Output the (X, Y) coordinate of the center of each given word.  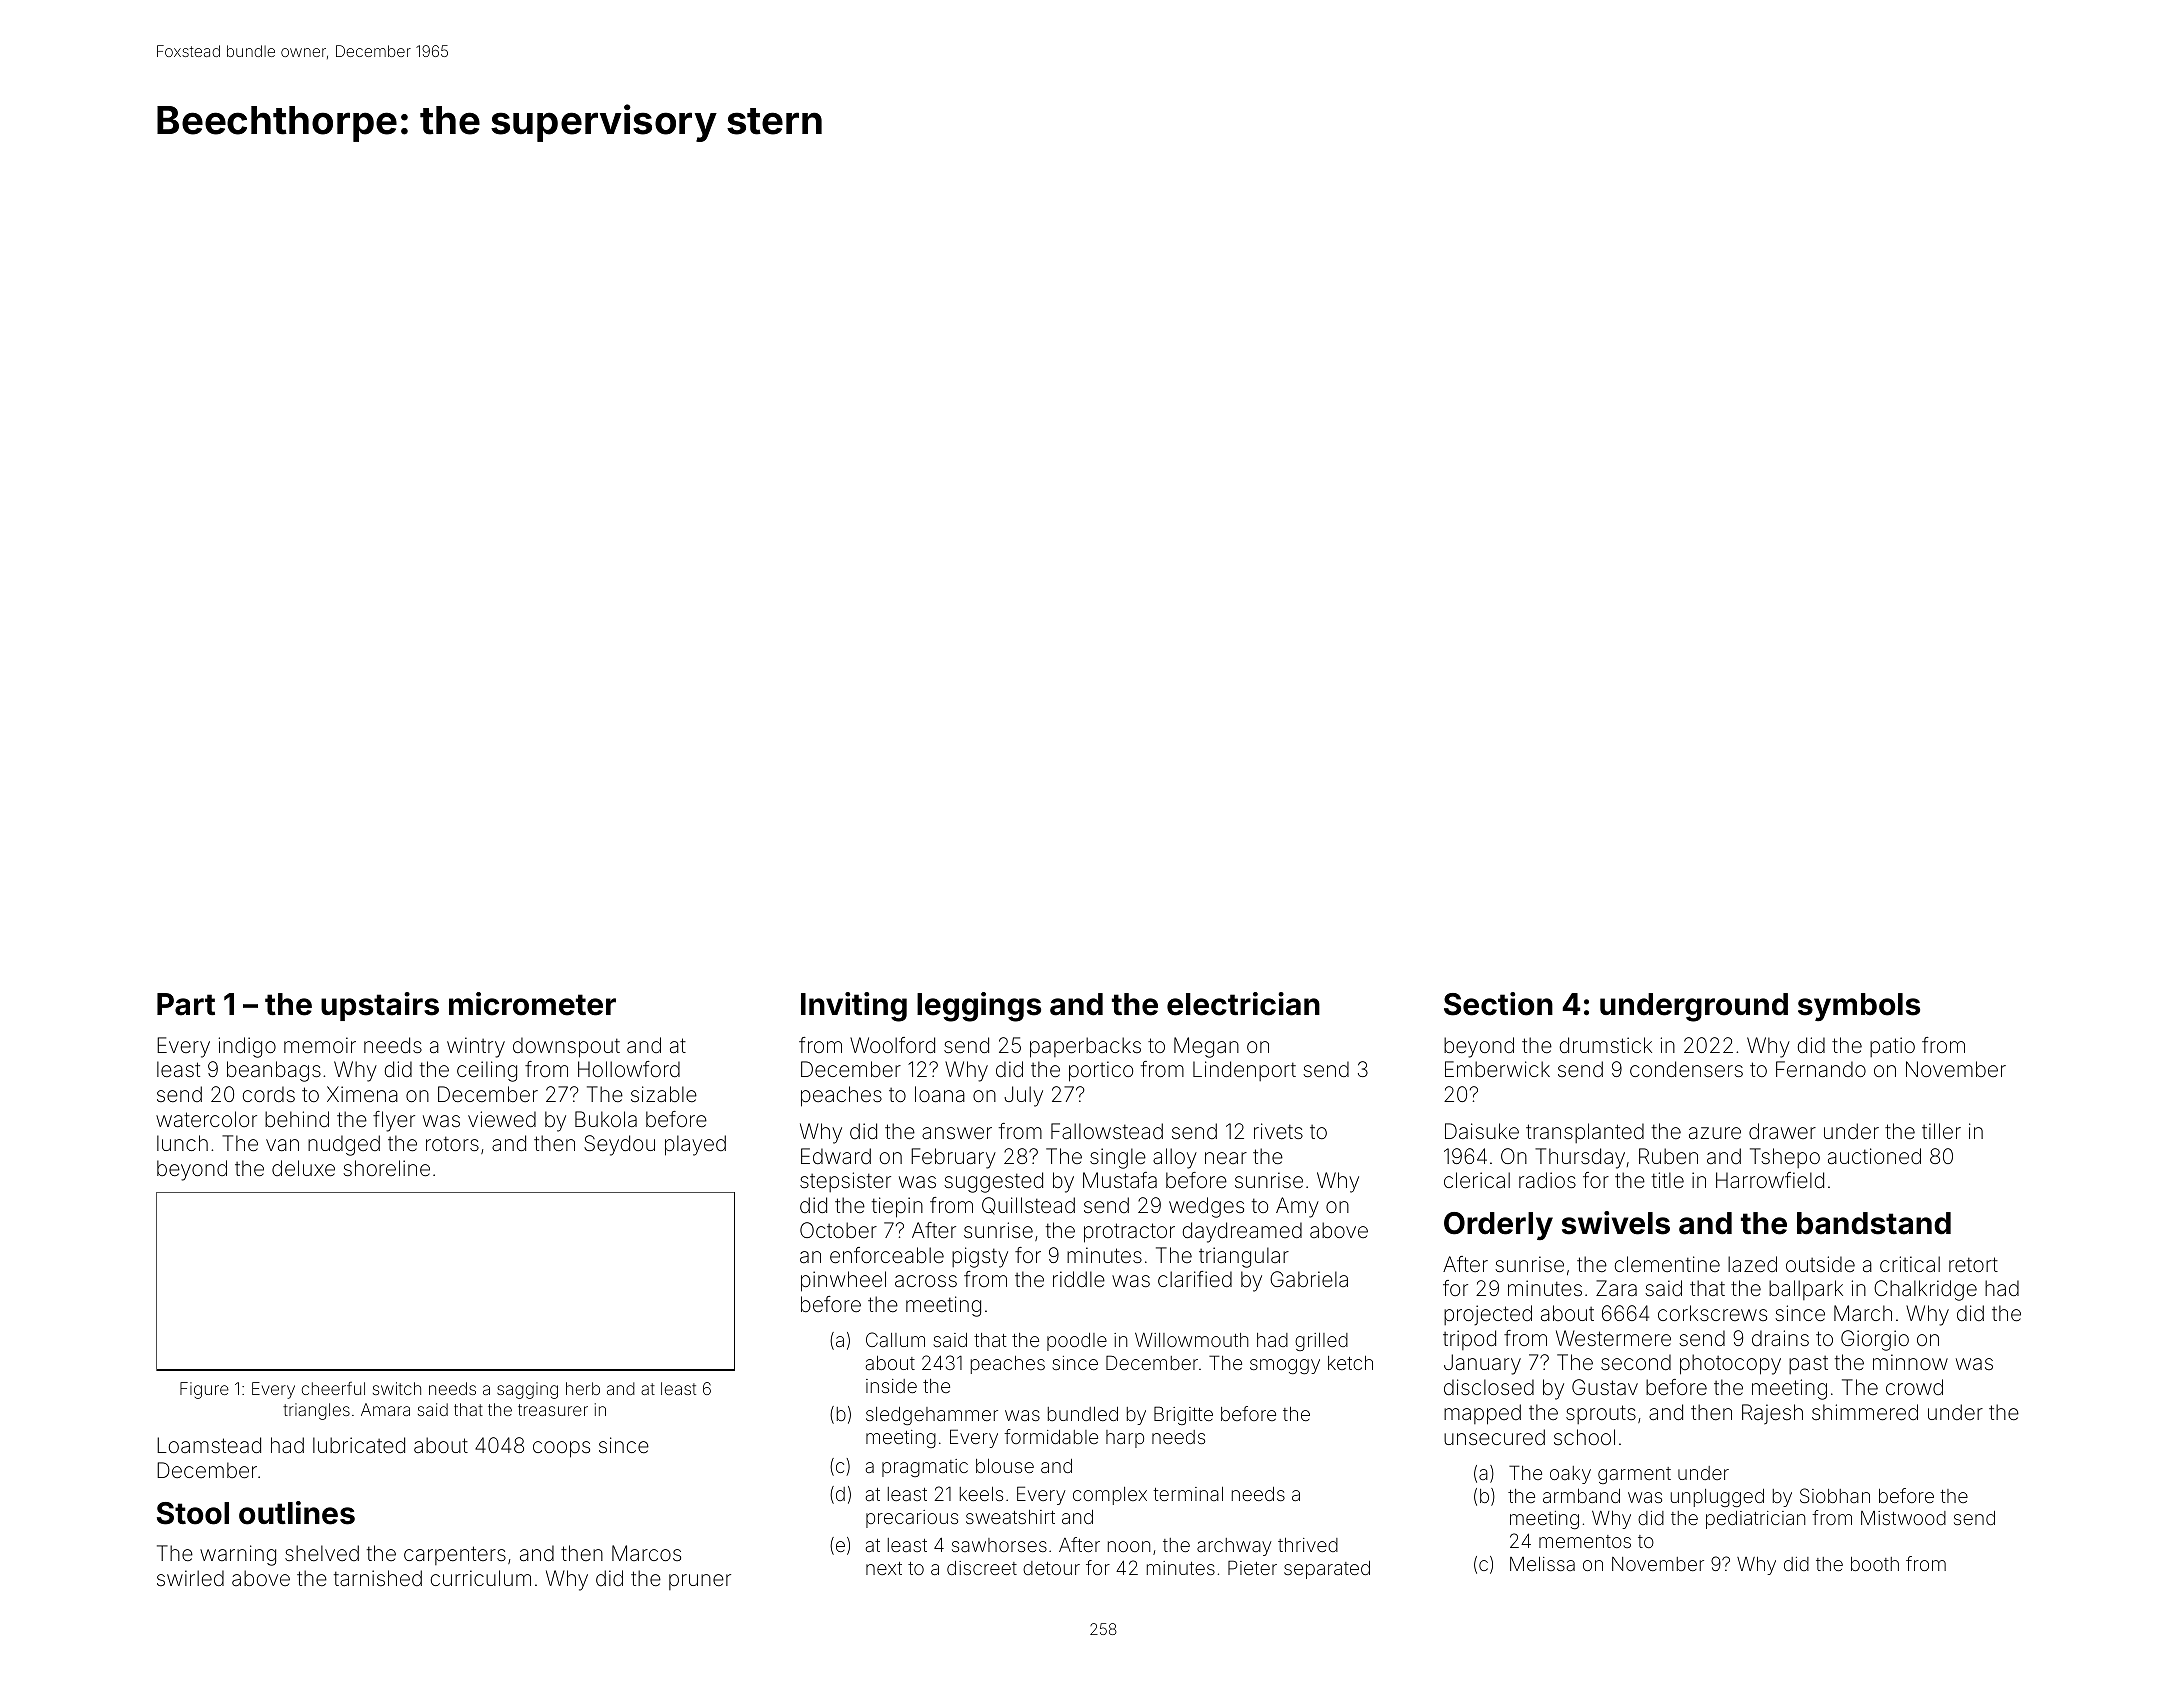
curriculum (481, 1578)
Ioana (940, 1094)
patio (1892, 1047)
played (695, 1145)
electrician (1243, 1004)
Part (186, 1004)
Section (1498, 1004)
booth (1875, 1564)
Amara (385, 1409)
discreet (982, 1568)
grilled (1321, 1342)
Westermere (1613, 1338)
